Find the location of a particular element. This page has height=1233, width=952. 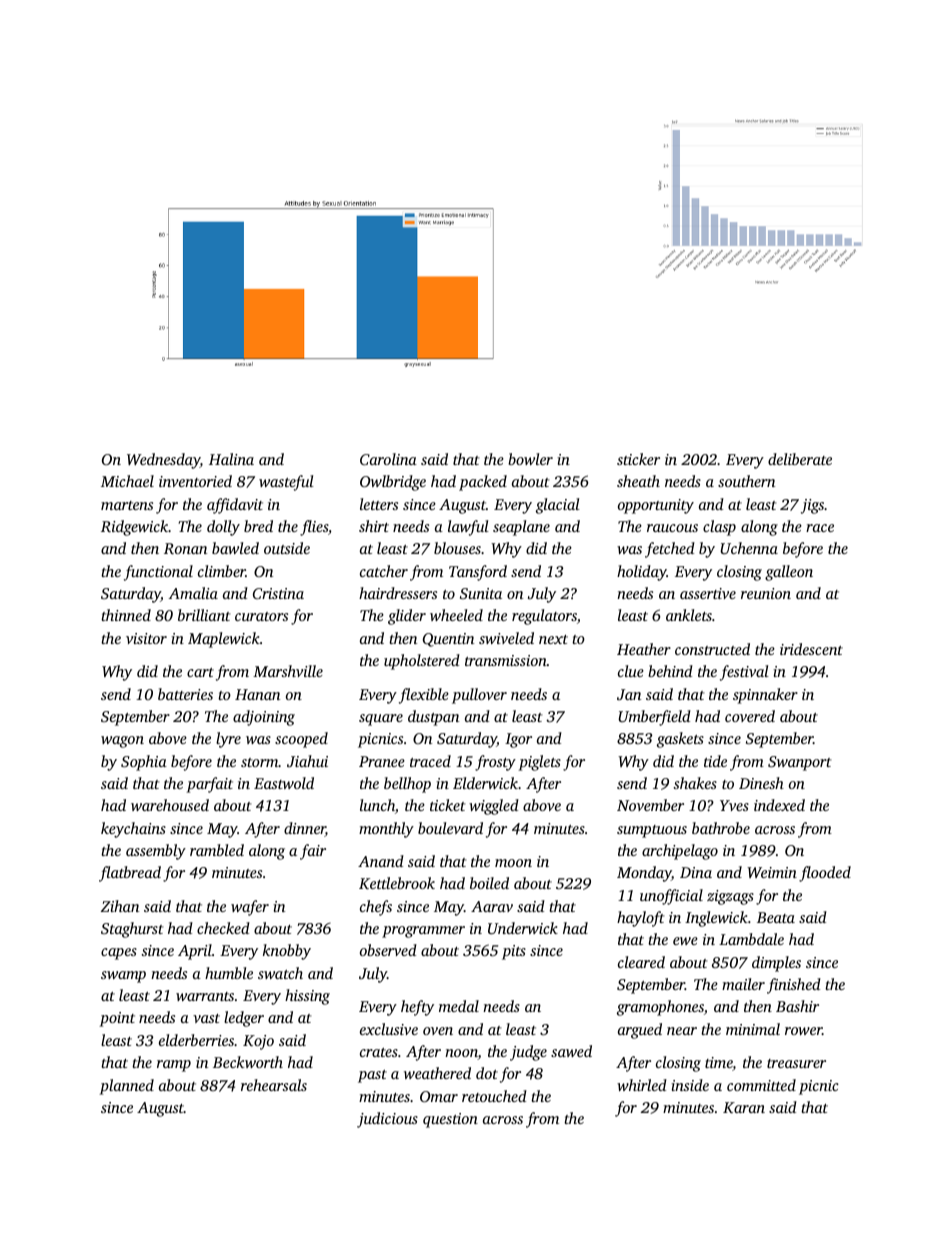

retouched is located at coordinates (494, 1096).
